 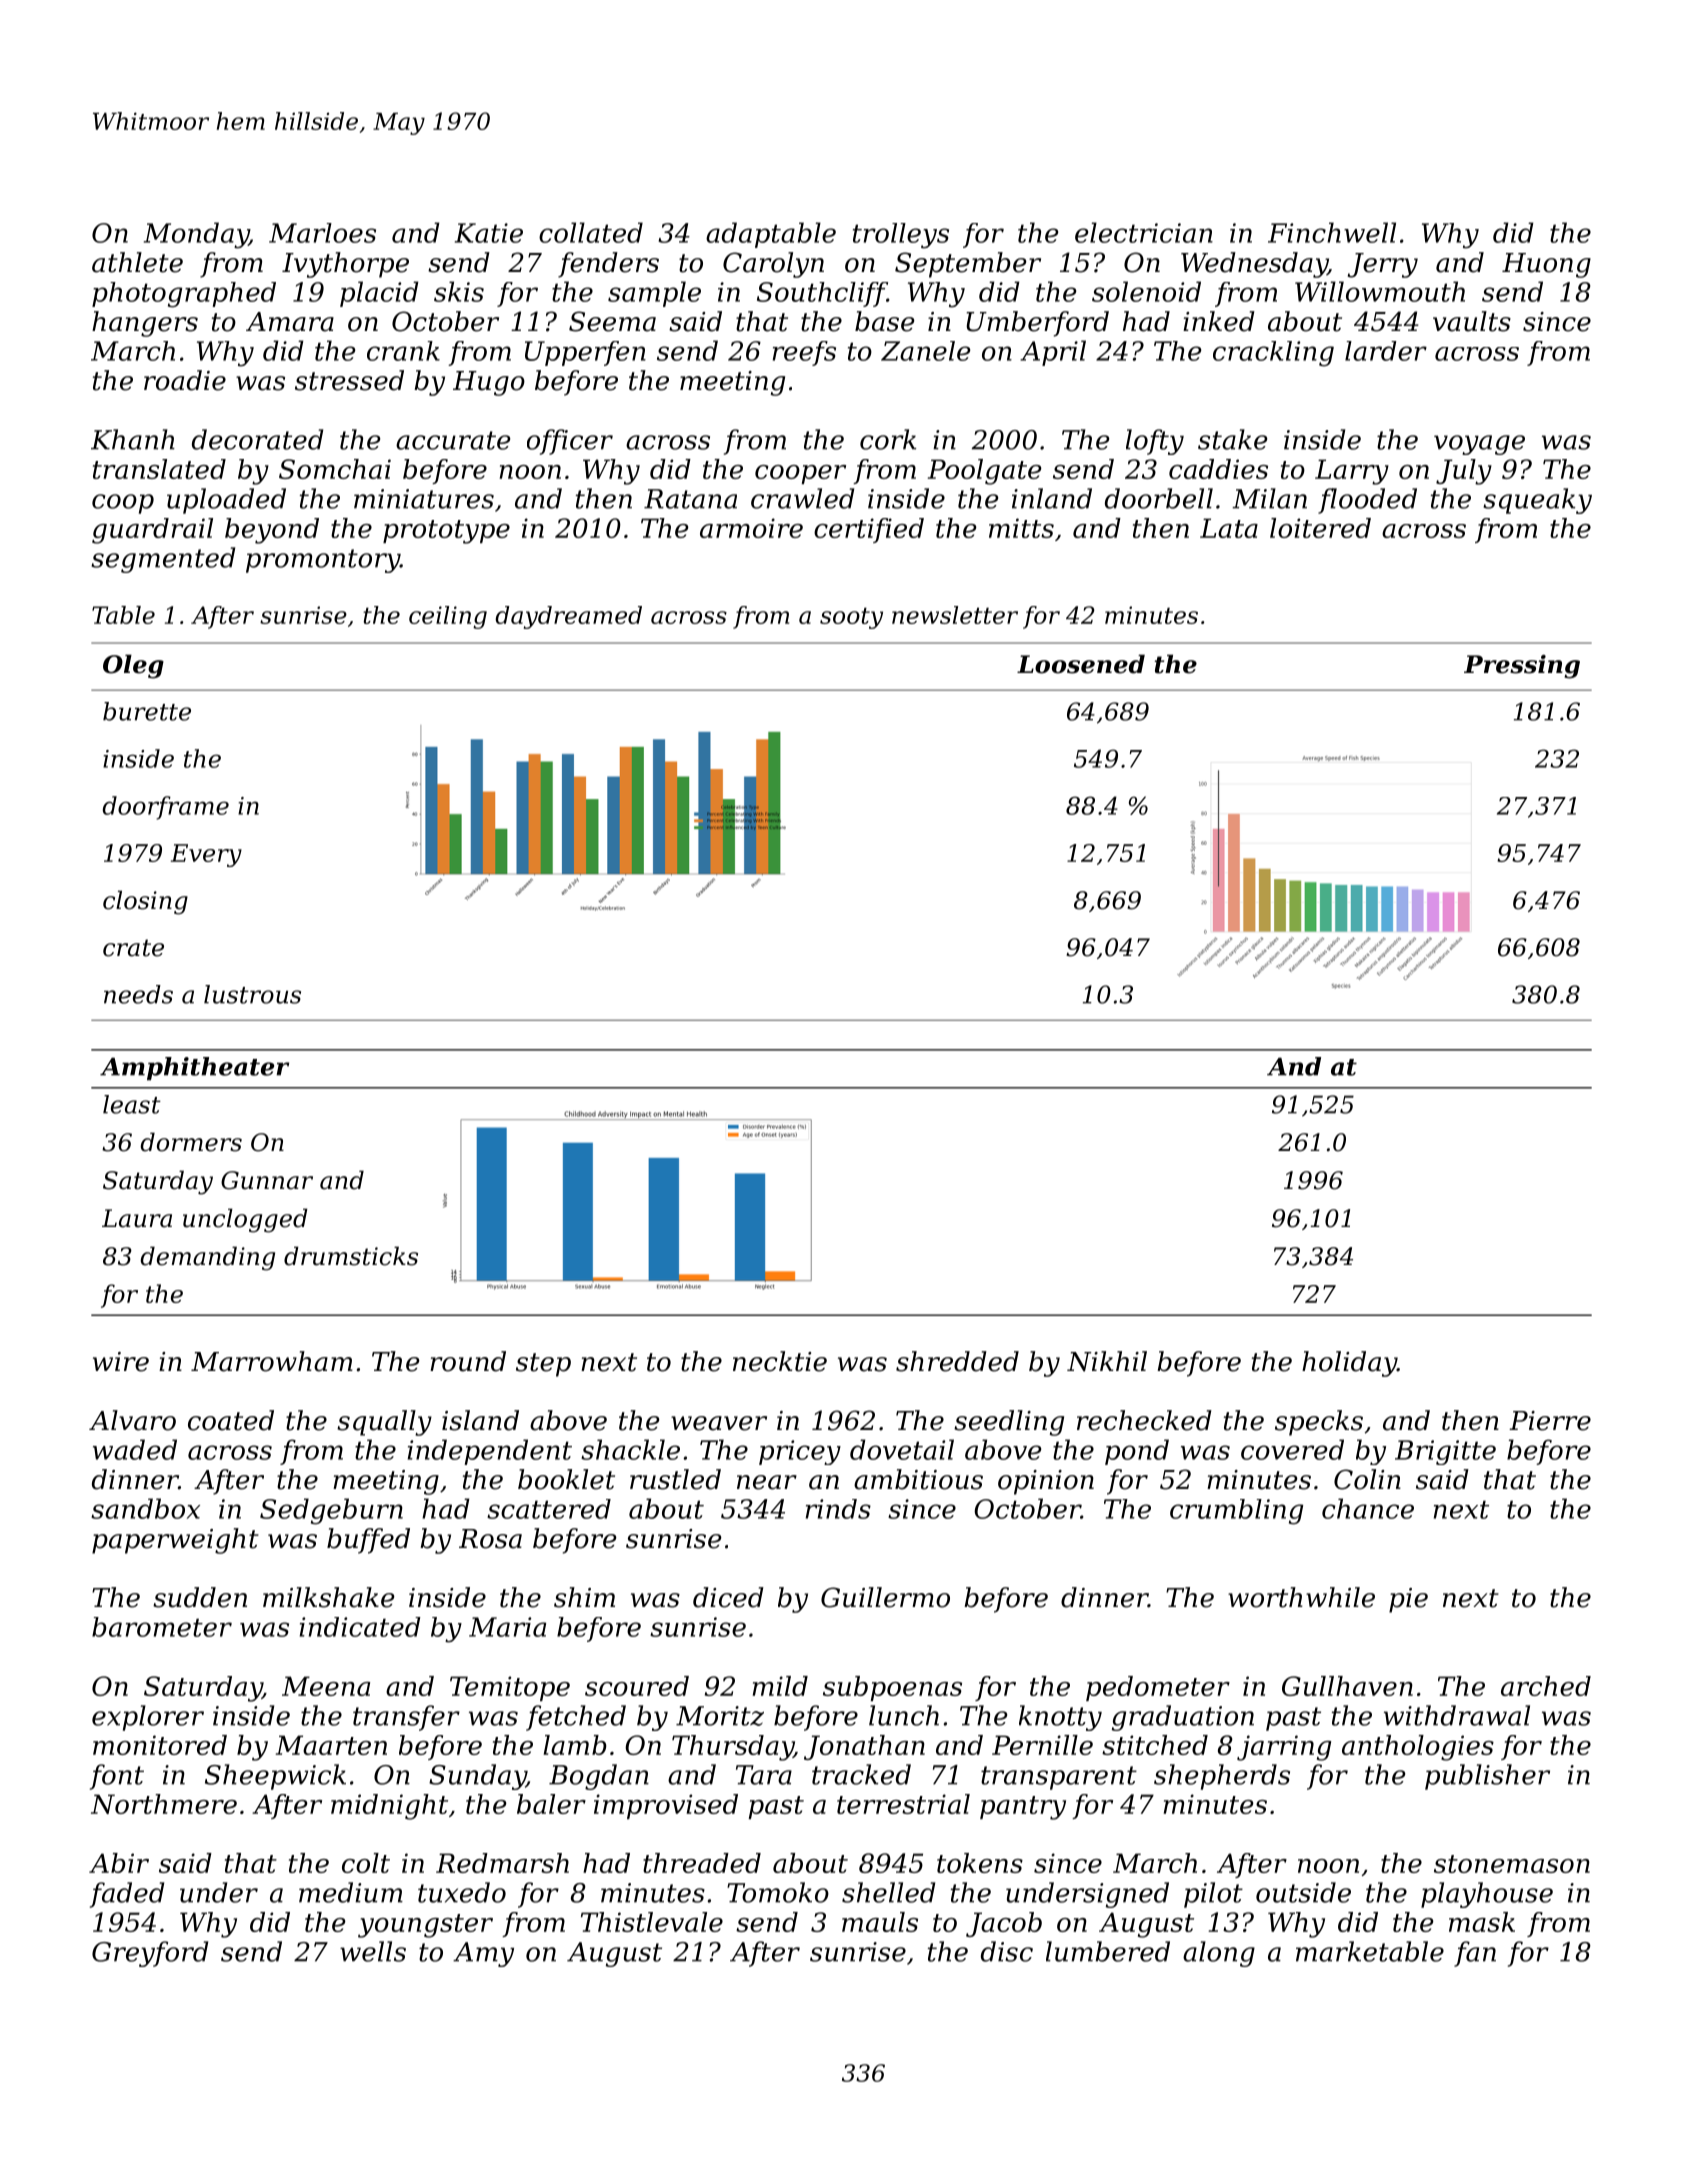 What do you see at coordinates (373, 1951) in the image?
I see `wells` at bounding box center [373, 1951].
